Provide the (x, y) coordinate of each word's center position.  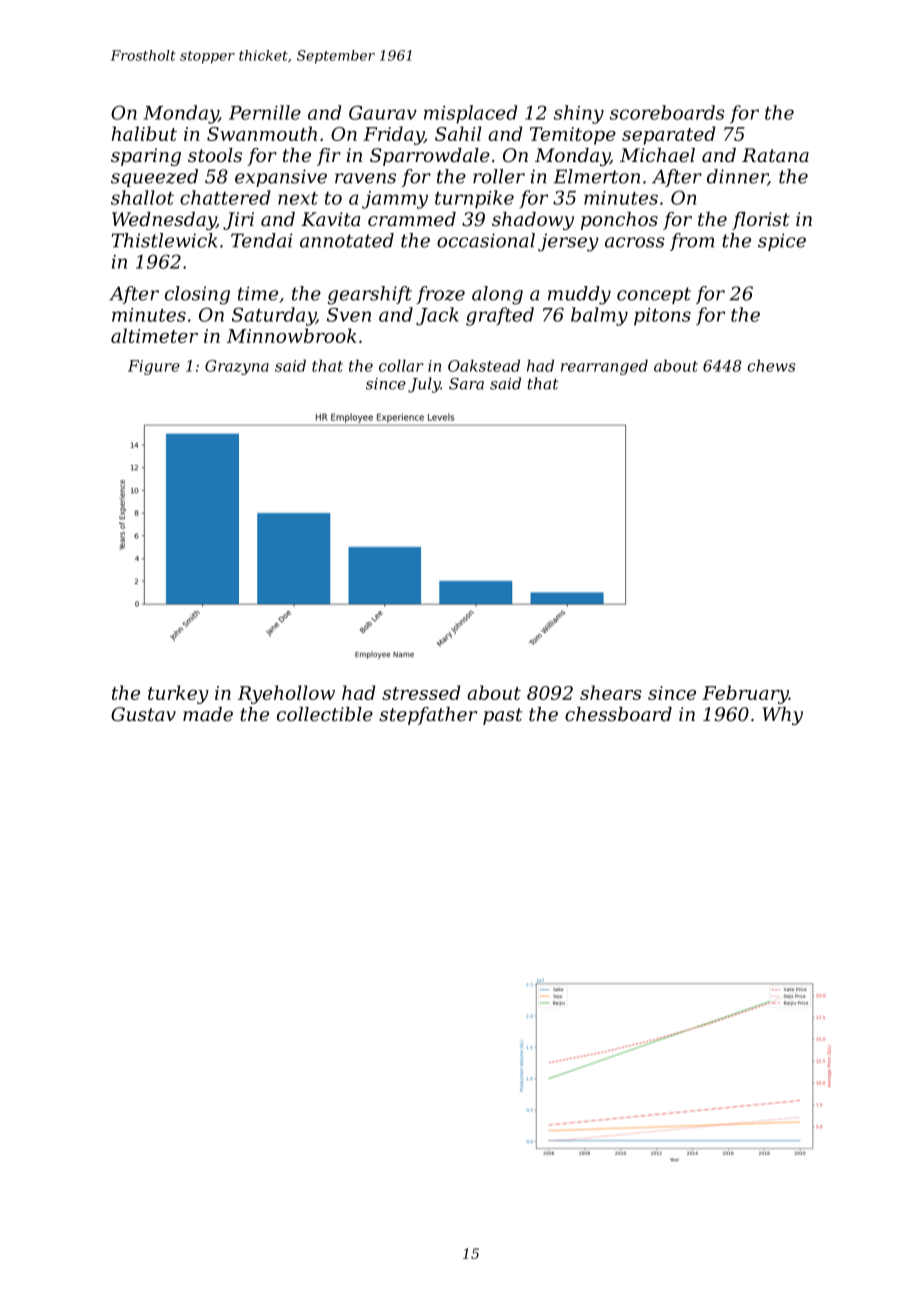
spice (782, 242)
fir (329, 157)
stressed (421, 692)
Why (783, 716)
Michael (657, 155)
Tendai (261, 240)
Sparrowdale (430, 157)
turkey (178, 694)
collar (401, 365)
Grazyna (237, 367)
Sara (466, 384)
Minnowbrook (292, 335)
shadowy (533, 221)
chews (771, 365)
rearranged (604, 367)
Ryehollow (286, 694)
